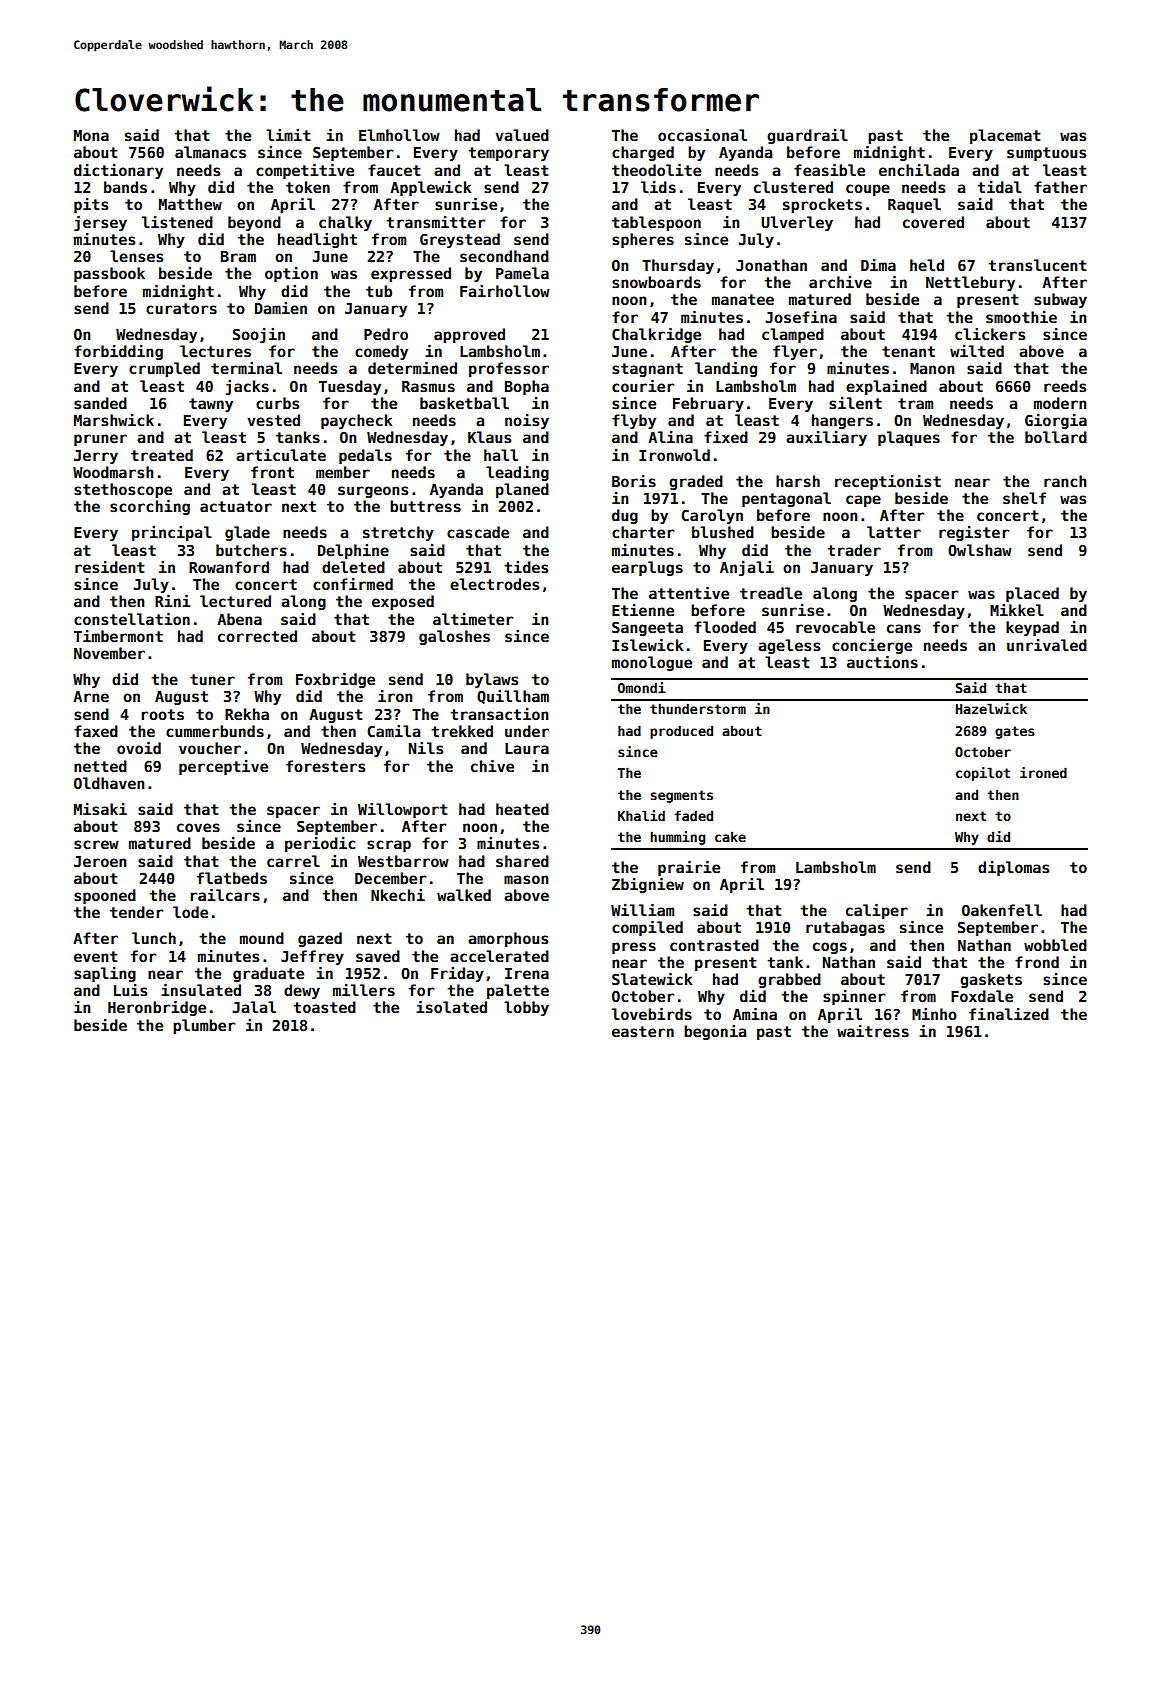 This image has width=1161, height=1682. What do you see at coordinates (656, 282) in the image?
I see `snowboards` at bounding box center [656, 282].
